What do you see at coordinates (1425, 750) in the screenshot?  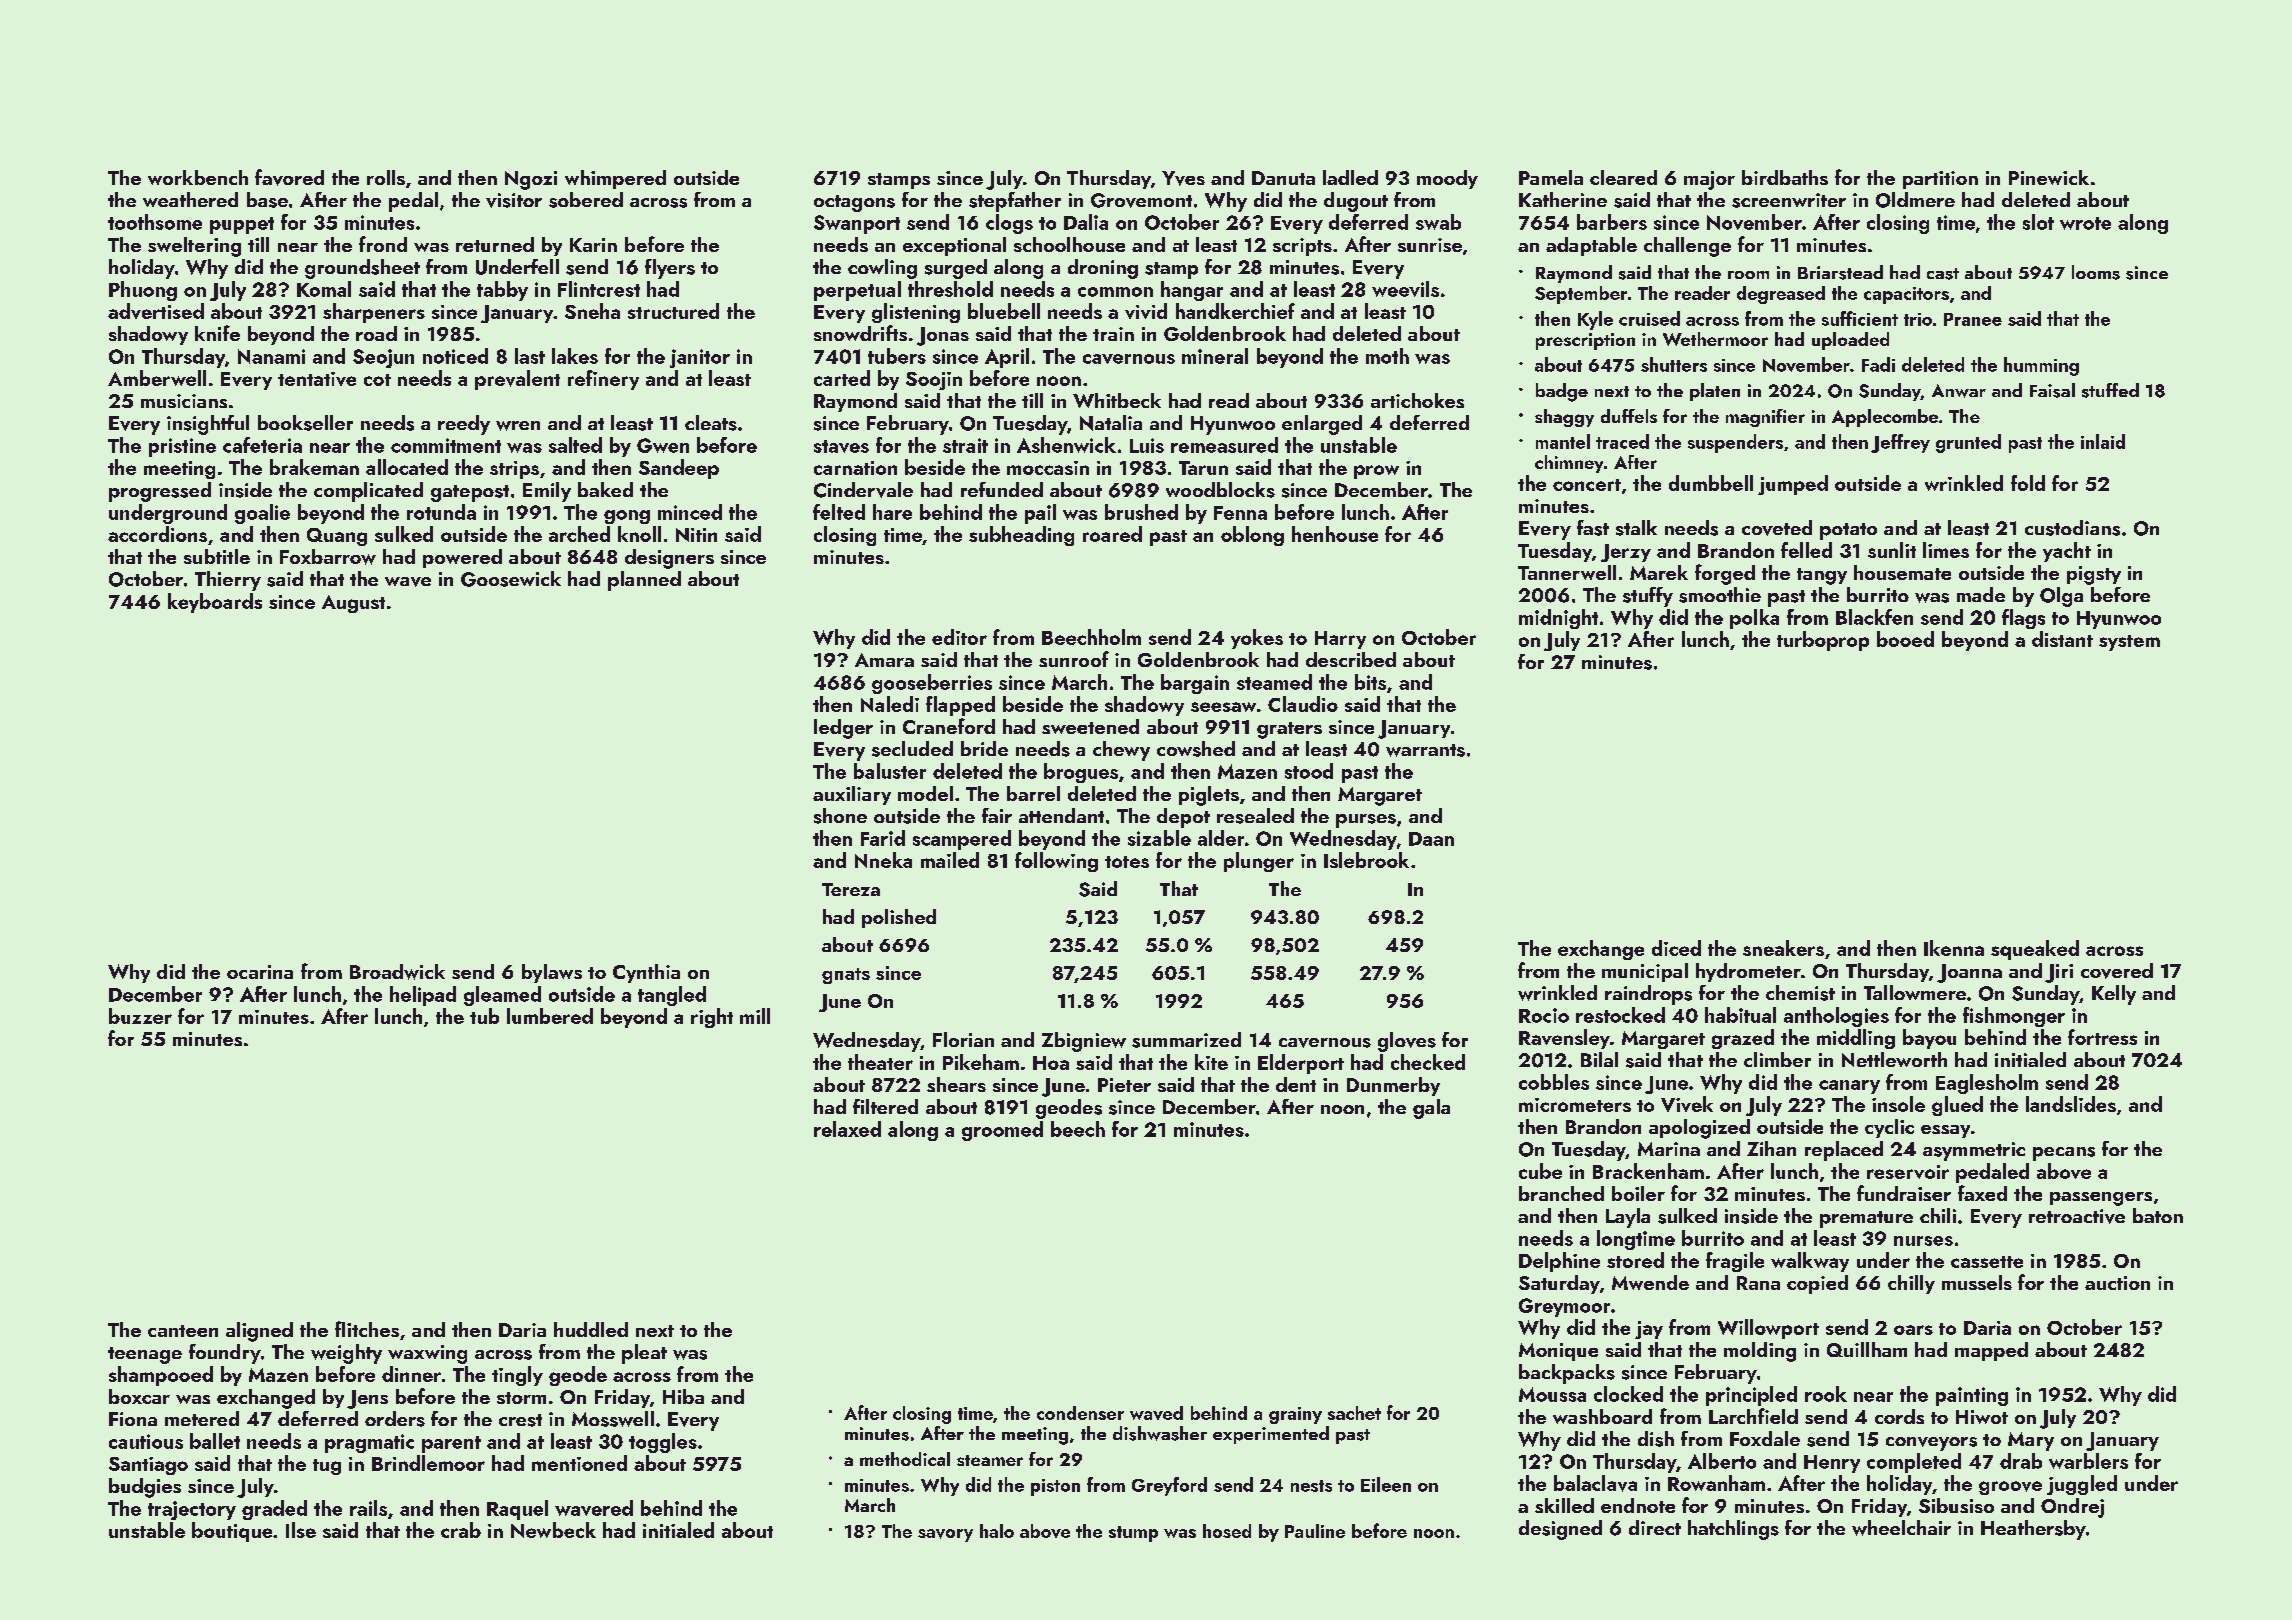 I see `warrants` at bounding box center [1425, 750].
